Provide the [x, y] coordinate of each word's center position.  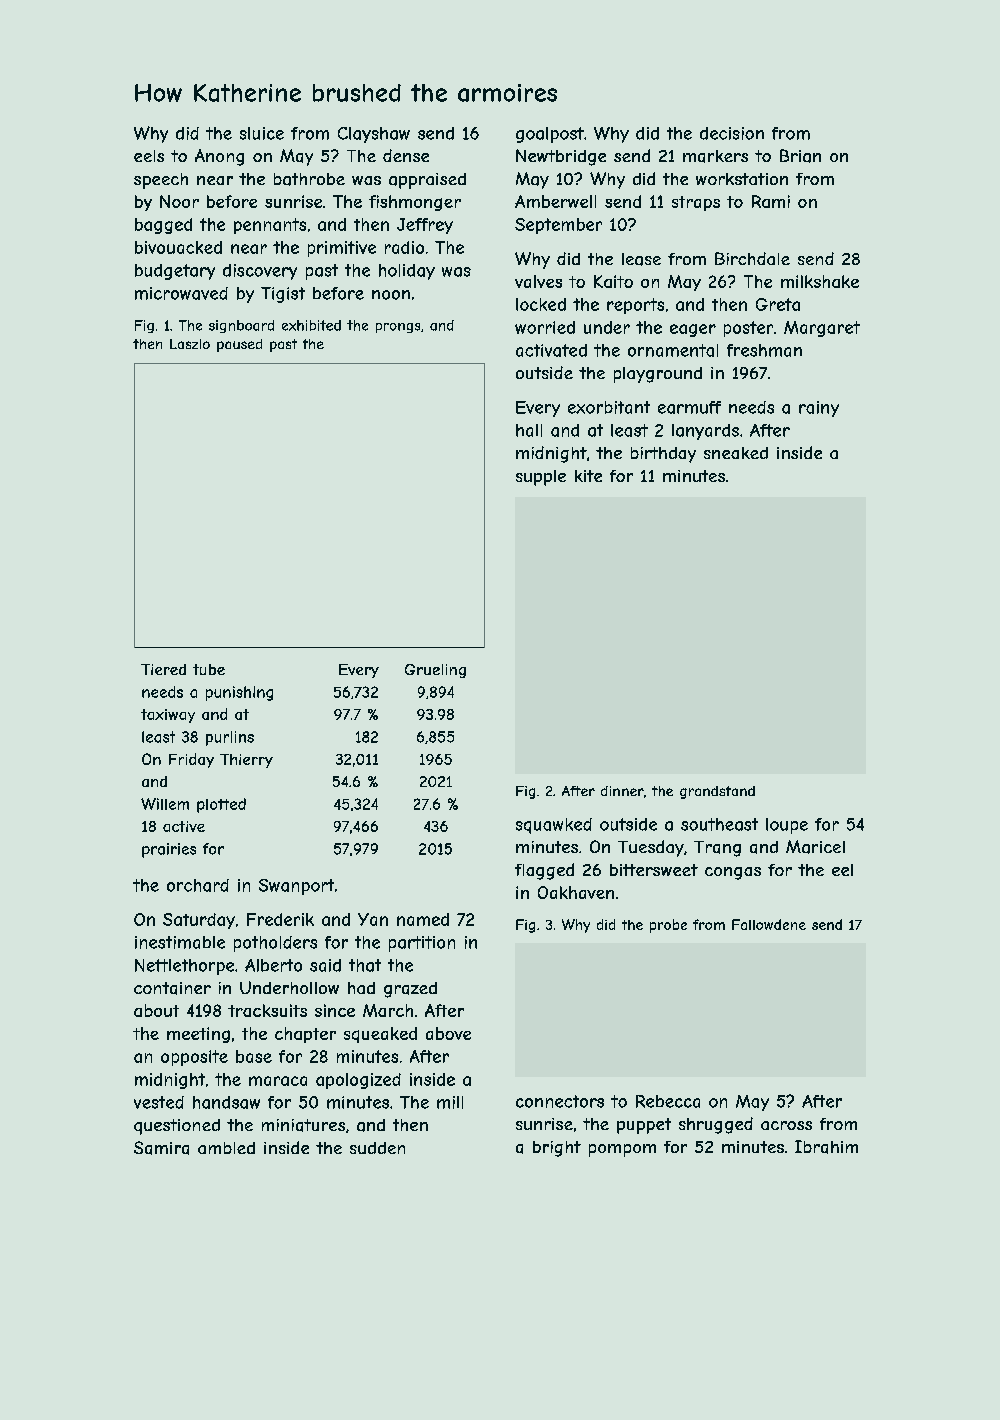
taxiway [168, 716]
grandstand [717, 792]
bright [557, 1149]
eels [149, 156]
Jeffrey [425, 226]
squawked [554, 826]
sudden [377, 1148]
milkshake [820, 281]
